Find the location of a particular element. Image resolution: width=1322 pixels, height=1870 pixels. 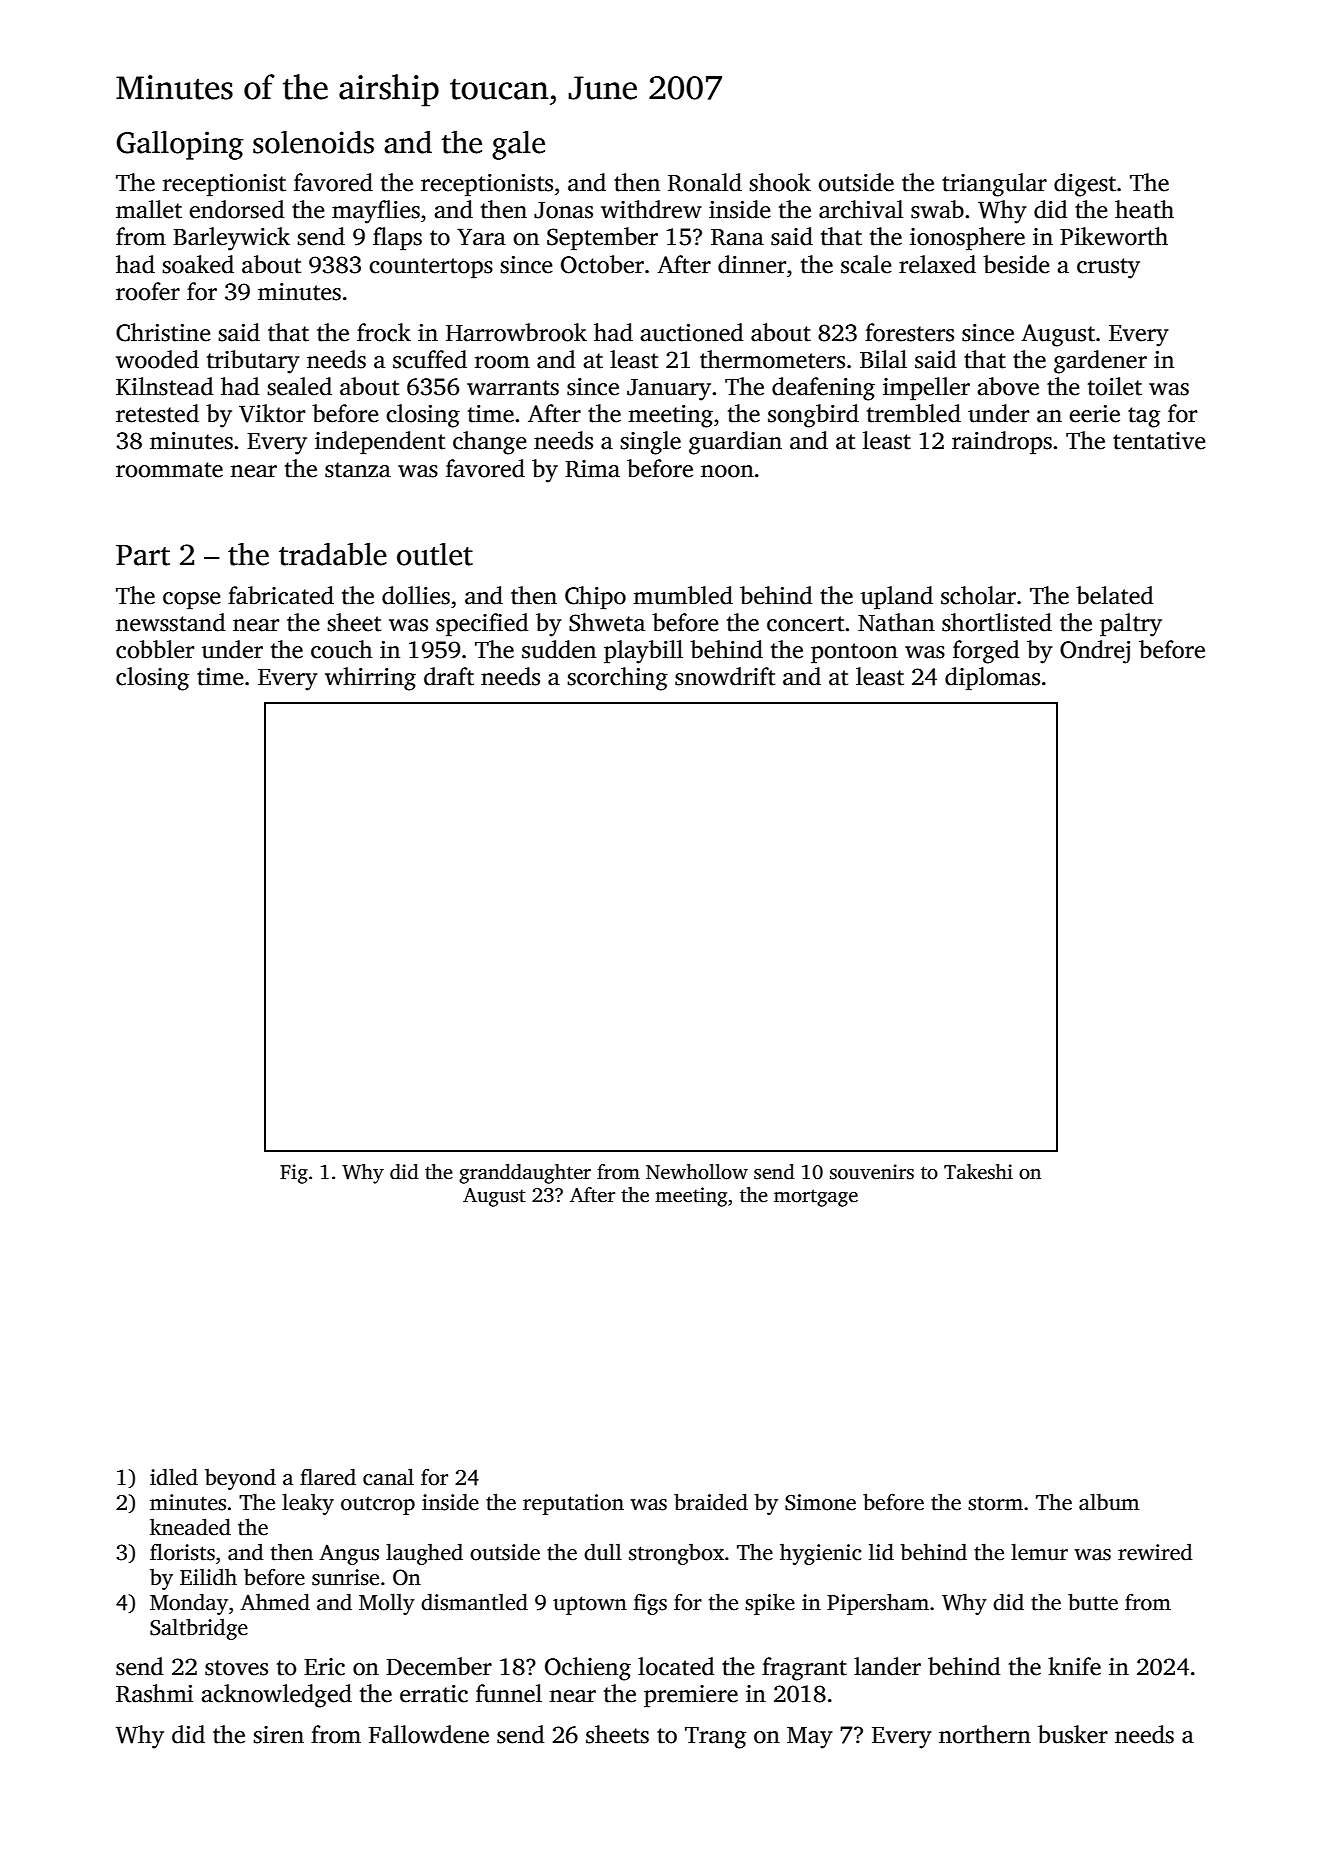

Trang is located at coordinates (715, 1738).
